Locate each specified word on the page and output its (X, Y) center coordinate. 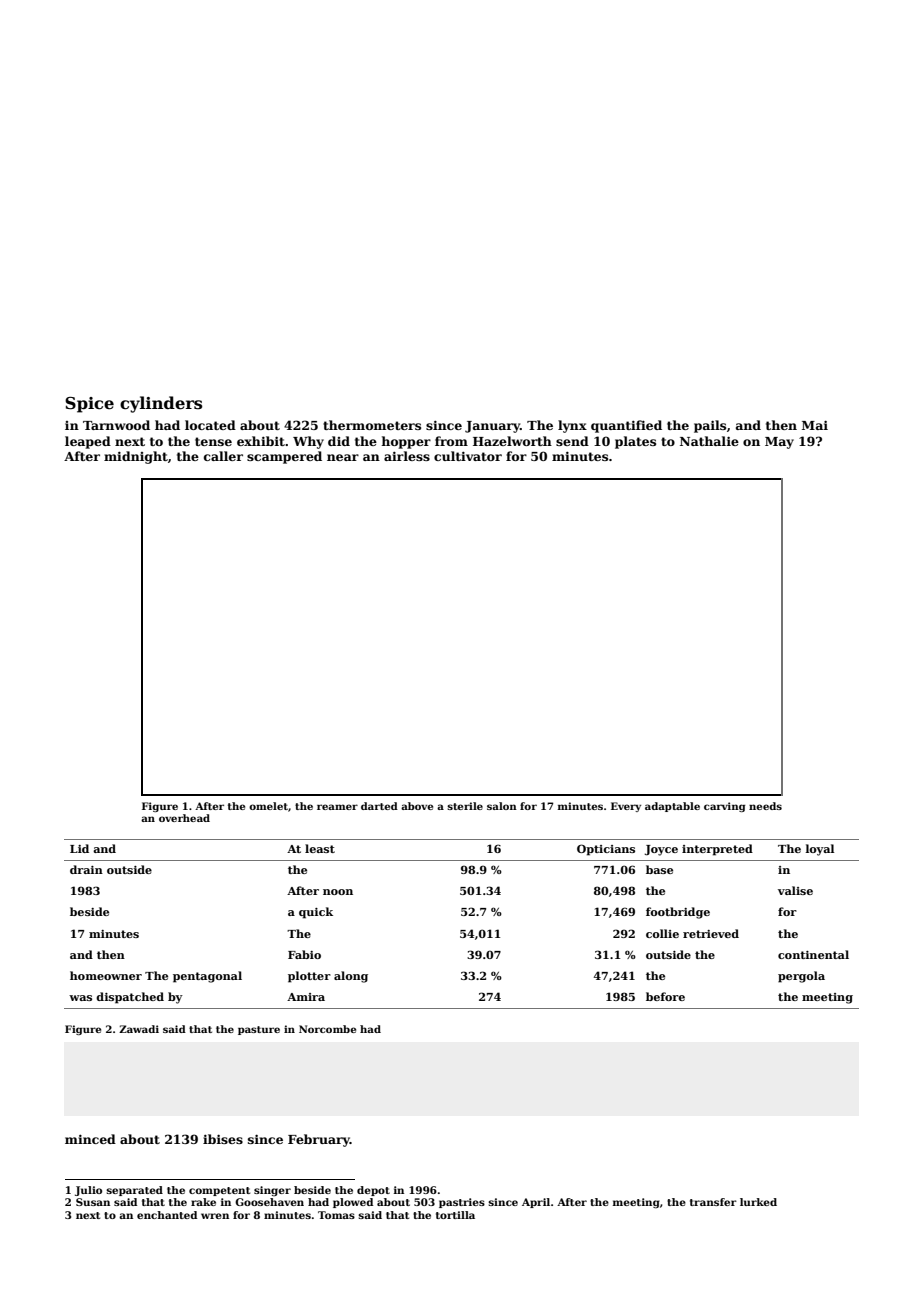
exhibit (261, 441)
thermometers (372, 425)
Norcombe (327, 1029)
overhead (184, 818)
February (319, 1140)
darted (379, 806)
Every (626, 807)
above (417, 806)
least (320, 848)
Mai (815, 425)
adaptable (672, 807)
